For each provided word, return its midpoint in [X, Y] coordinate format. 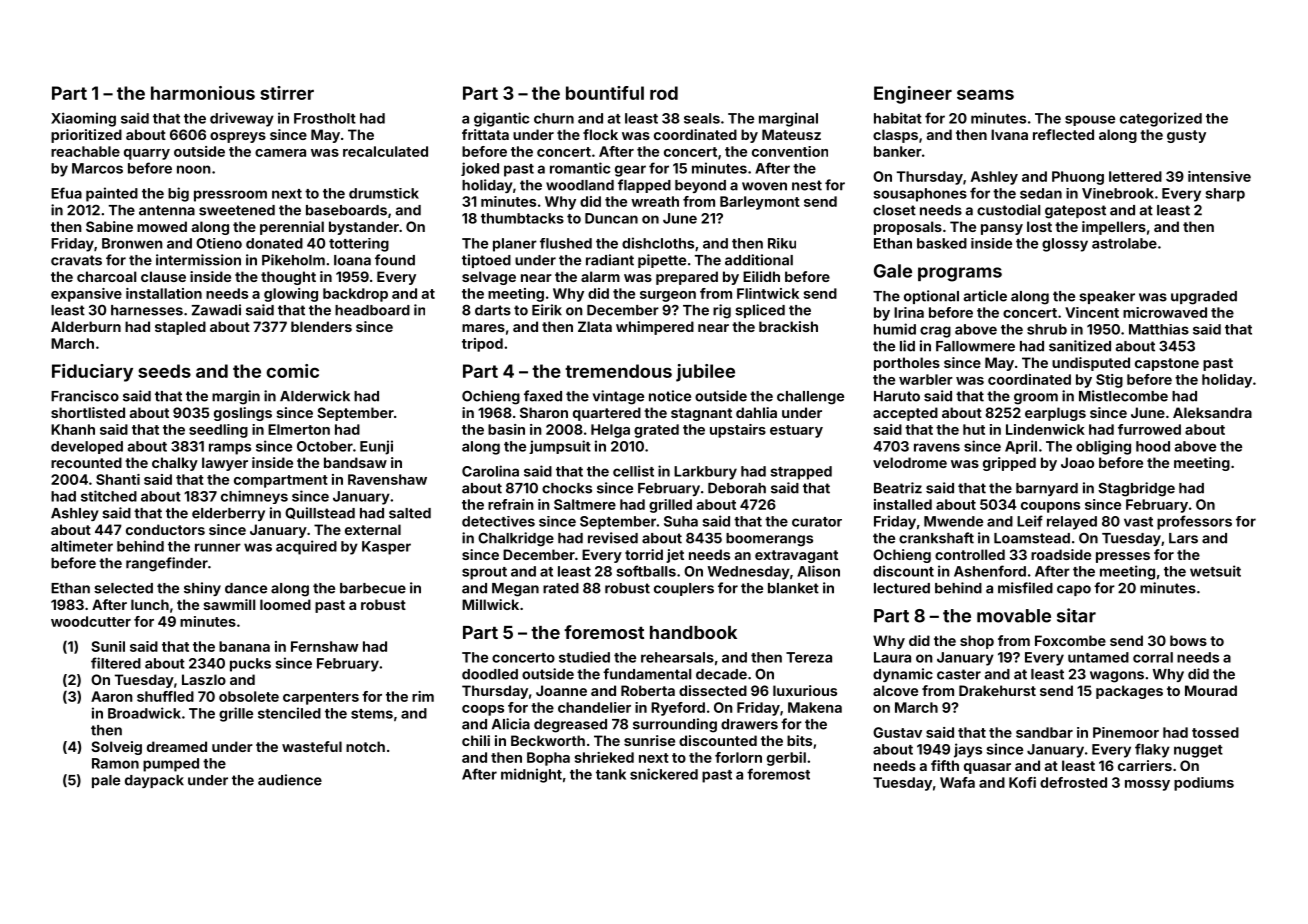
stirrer [287, 93]
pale [106, 781]
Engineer [913, 95]
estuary [796, 431]
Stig [1109, 381]
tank [611, 774]
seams [985, 94]
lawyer [225, 464]
